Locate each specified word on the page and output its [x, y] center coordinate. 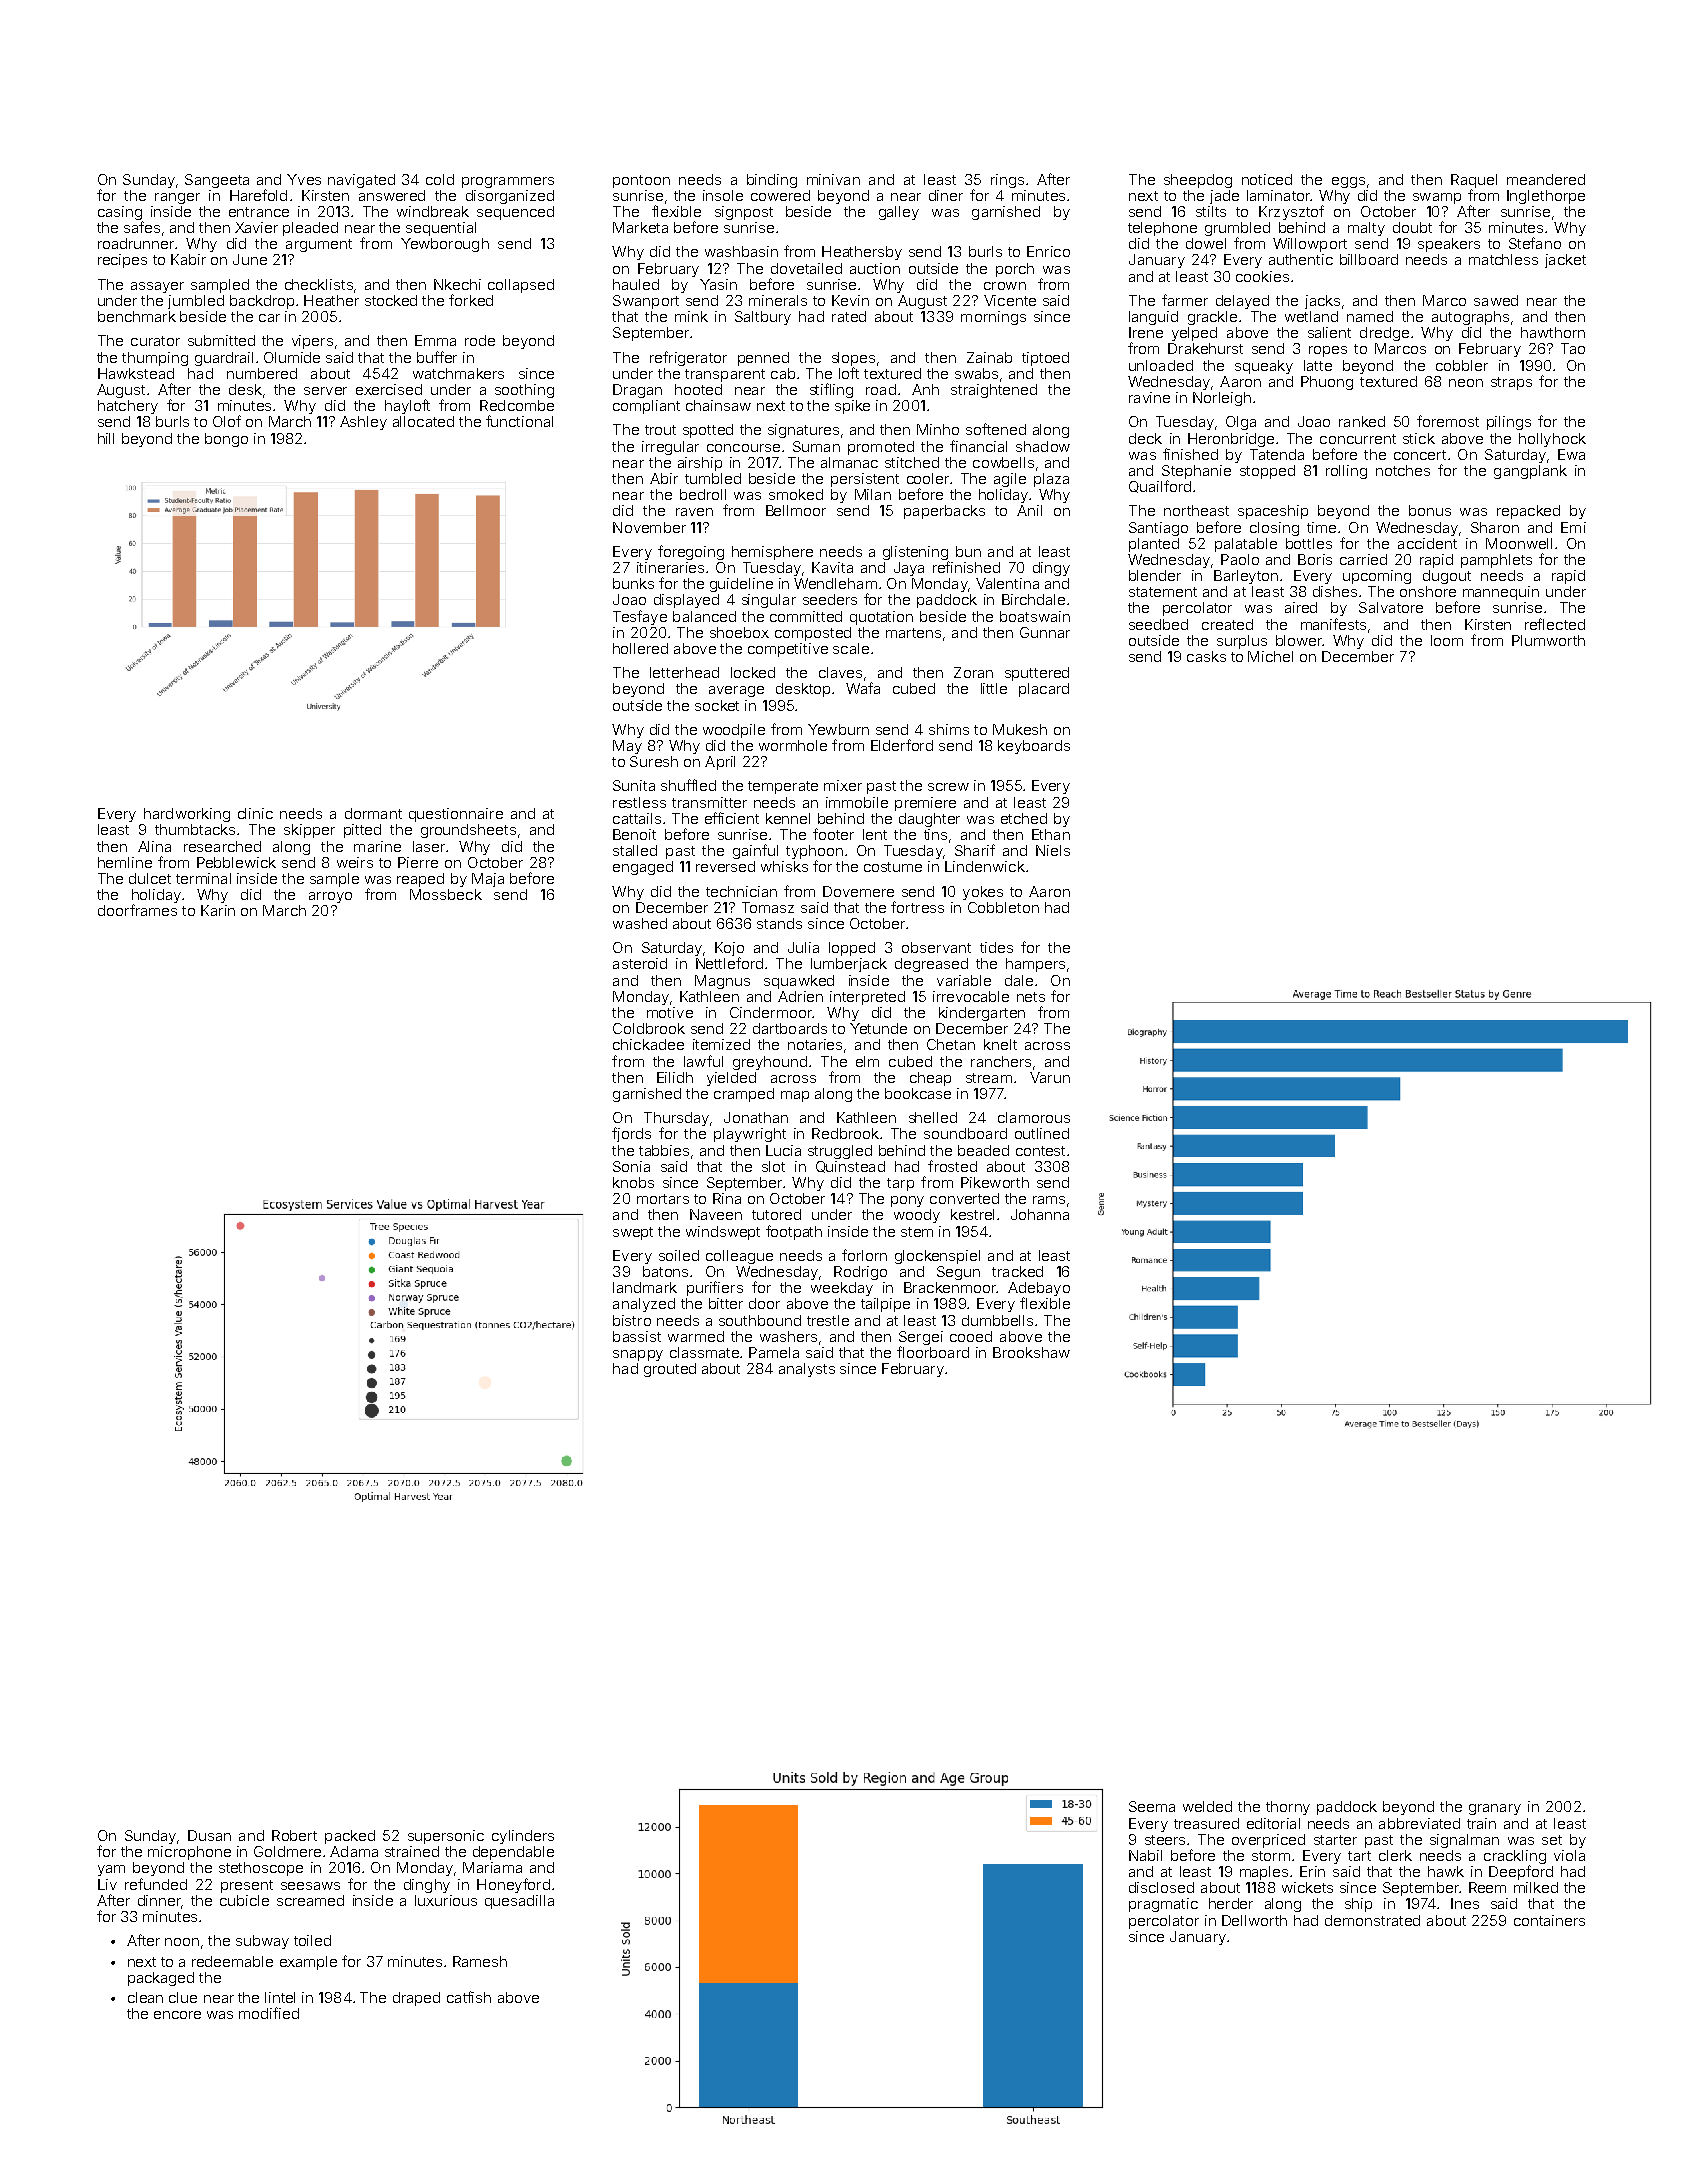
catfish [469, 1997]
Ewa [1571, 454]
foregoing [691, 552]
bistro [632, 1320]
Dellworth [1254, 1920]
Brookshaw [1031, 1352]
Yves [304, 179]
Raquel [1474, 181]
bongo [226, 440]
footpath [794, 1232]
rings [1007, 181]
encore [177, 2015]
